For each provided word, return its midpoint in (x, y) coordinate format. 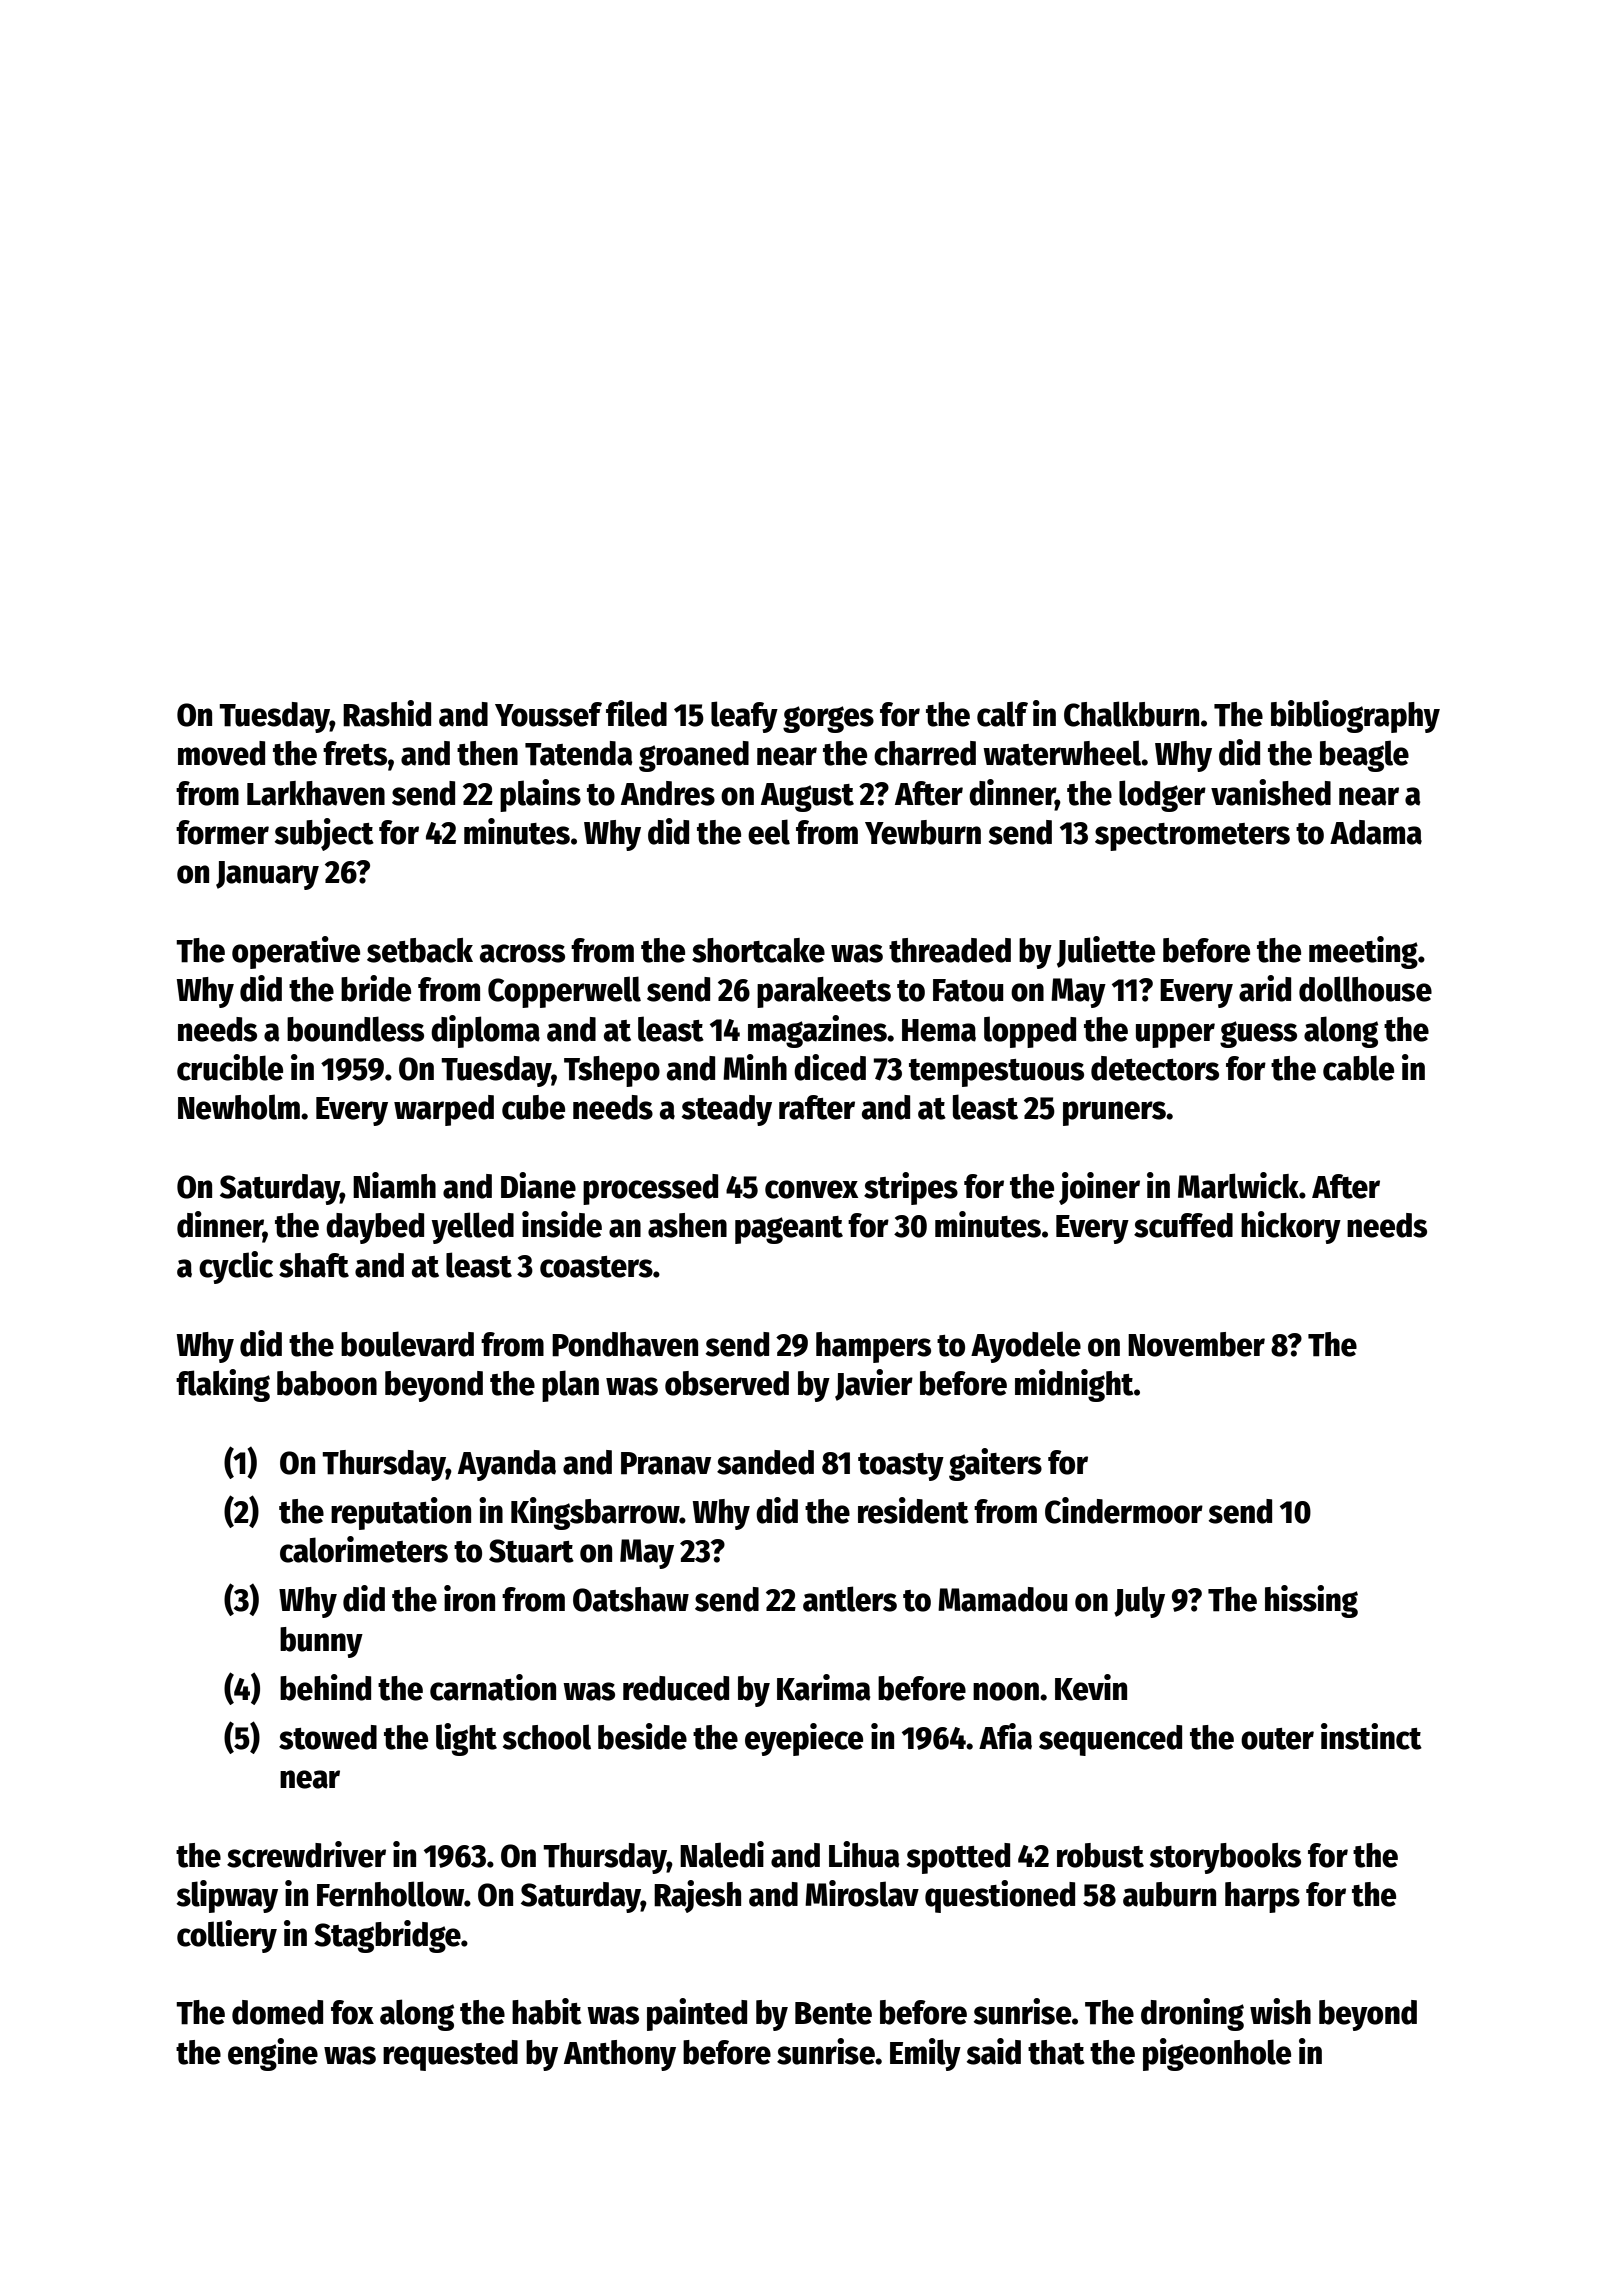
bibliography (1355, 716)
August (807, 797)
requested (450, 2055)
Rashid (387, 713)
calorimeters (364, 1549)
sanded (765, 1462)
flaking (223, 1385)
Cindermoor (1124, 1510)
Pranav (666, 1463)
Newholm (239, 1107)
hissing (1311, 1601)
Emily (925, 2054)
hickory (1291, 1227)
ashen (687, 1225)
